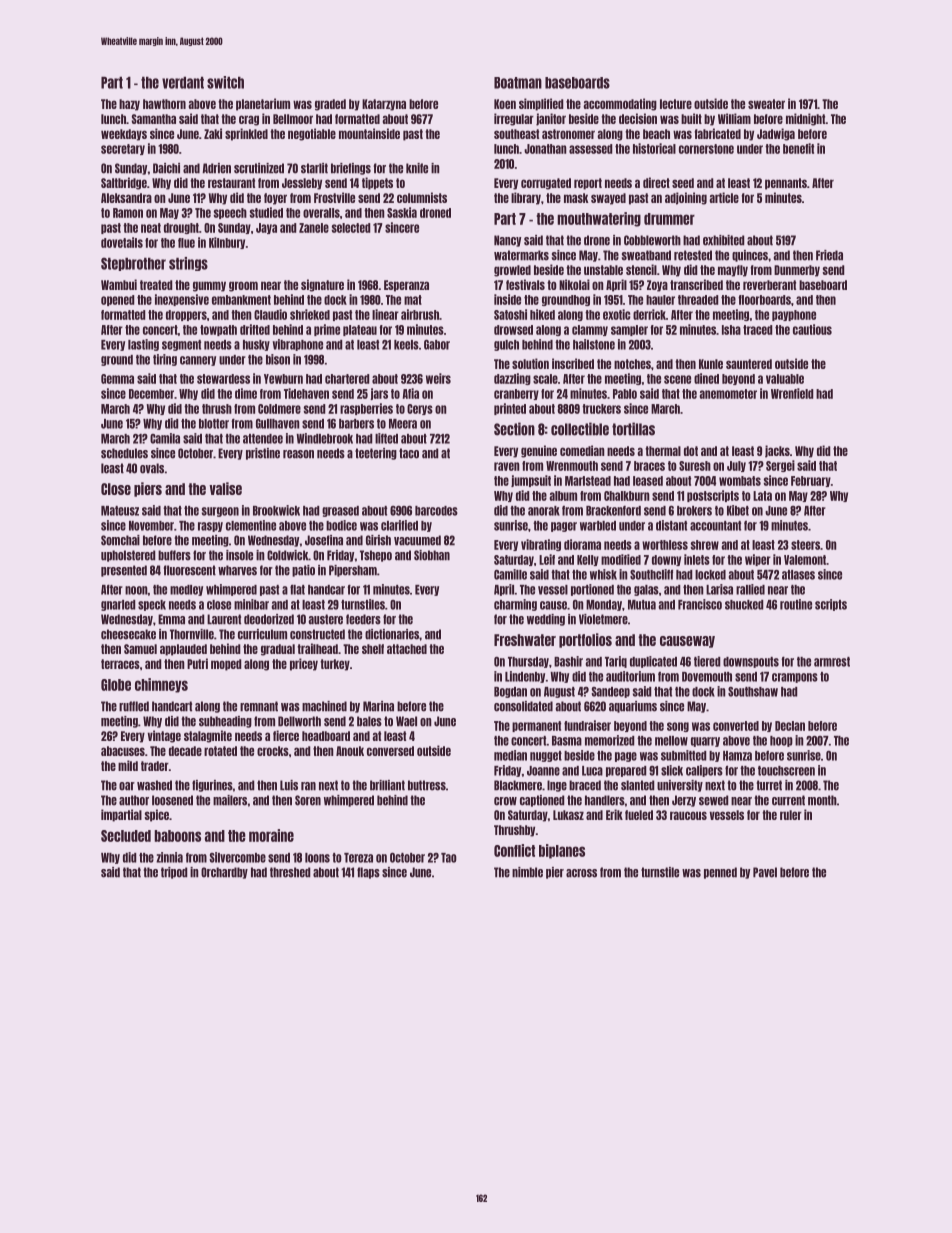 The height and width of the page is (1233, 952). I want to click on threshed, so click(290, 872).
